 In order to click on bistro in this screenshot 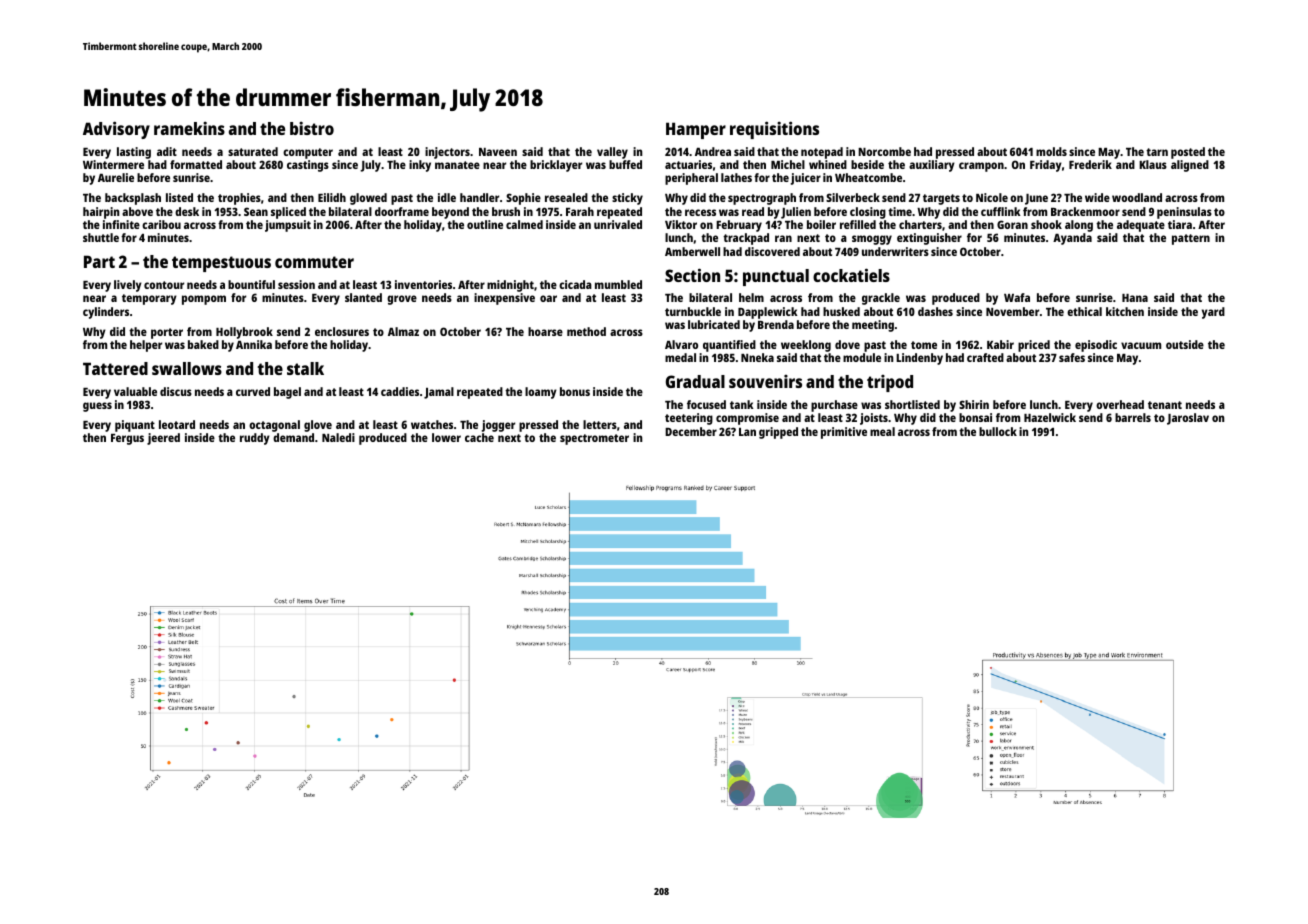, I will do `click(312, 128)`.
